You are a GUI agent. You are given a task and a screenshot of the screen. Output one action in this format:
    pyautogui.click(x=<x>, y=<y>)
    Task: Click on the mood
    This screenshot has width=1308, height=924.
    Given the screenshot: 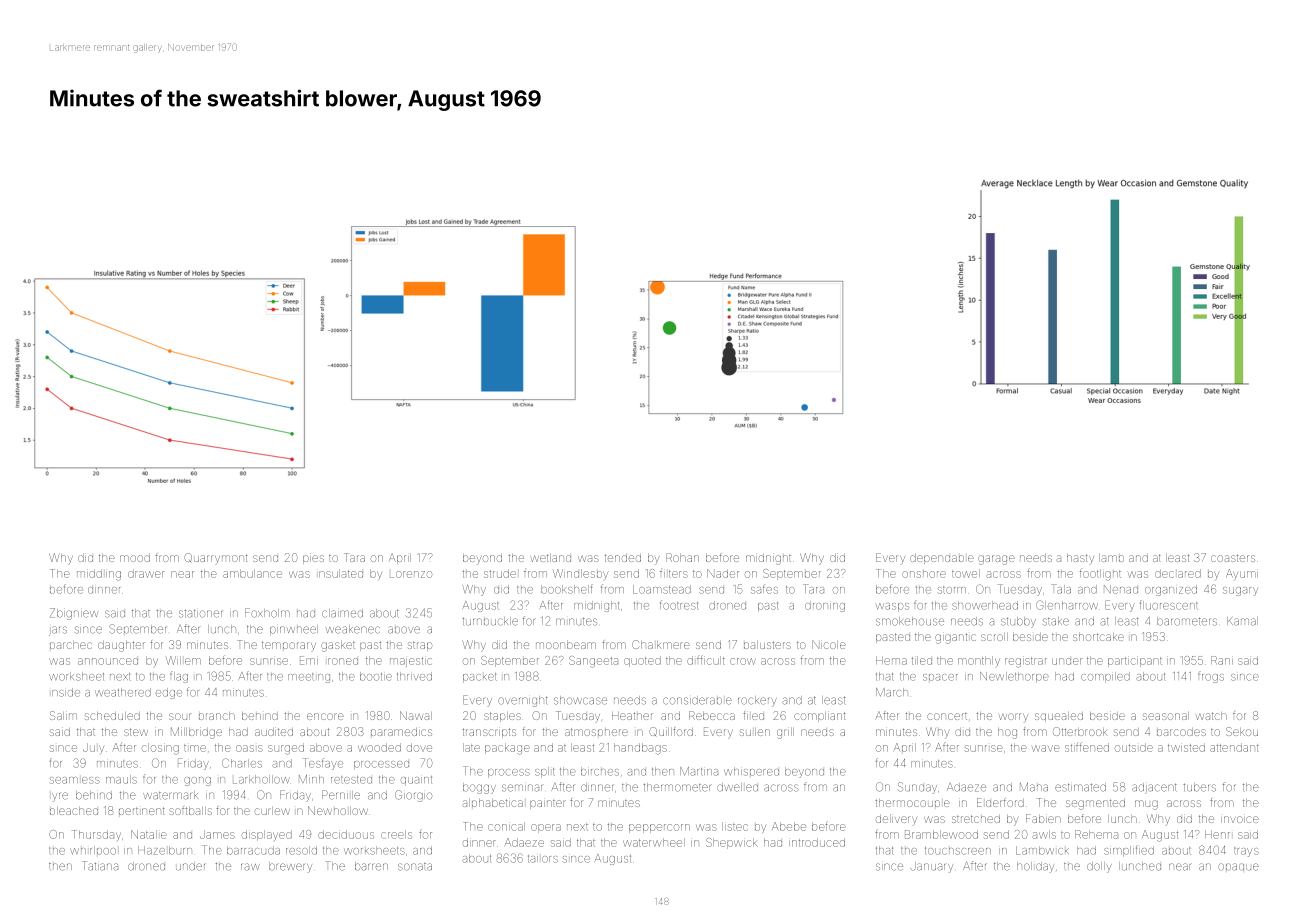 What is the action you would take?
    pyautogui.click(x=135, y=558)
